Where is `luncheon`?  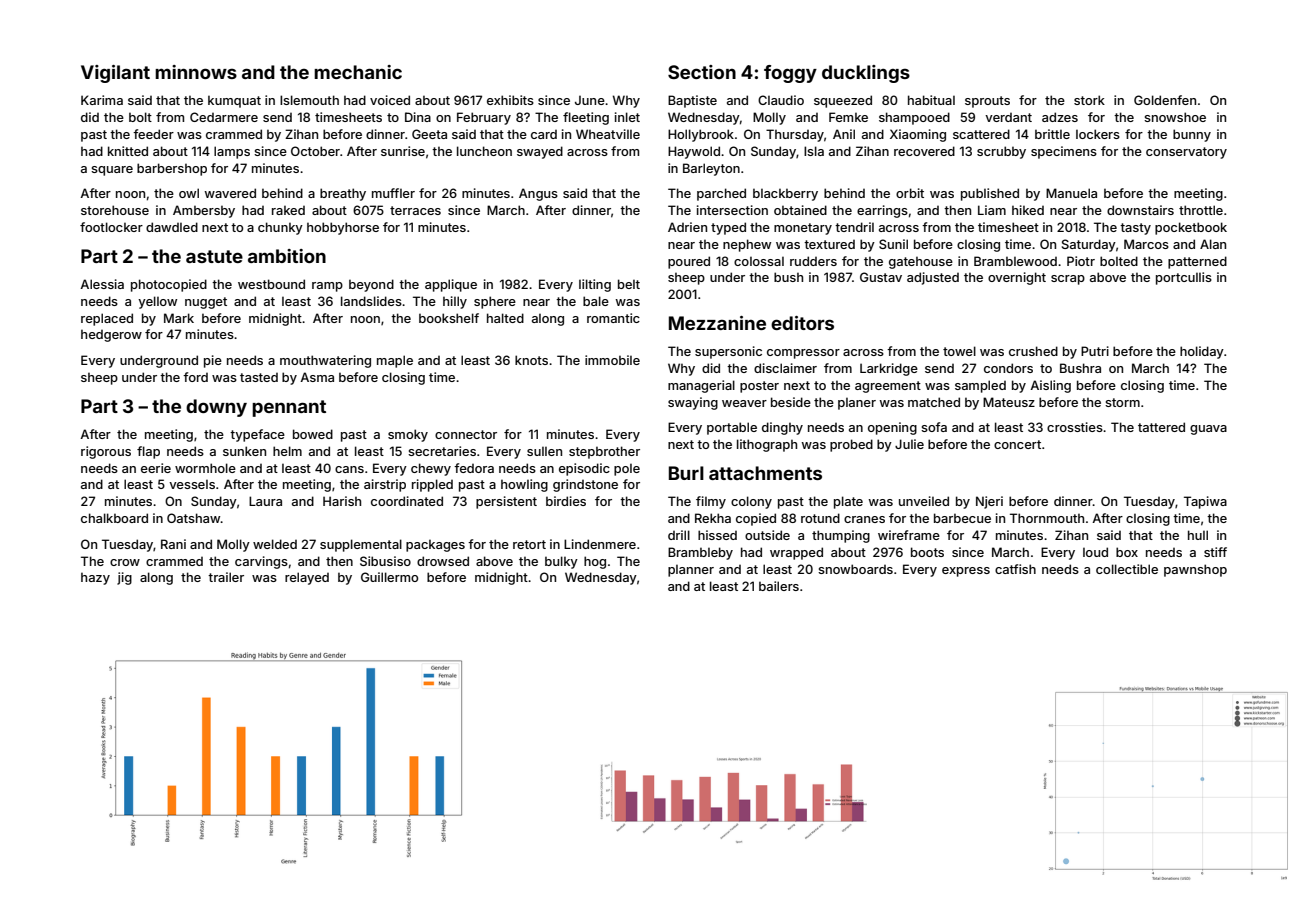
luncheon is located at coordinates (484, 151).
